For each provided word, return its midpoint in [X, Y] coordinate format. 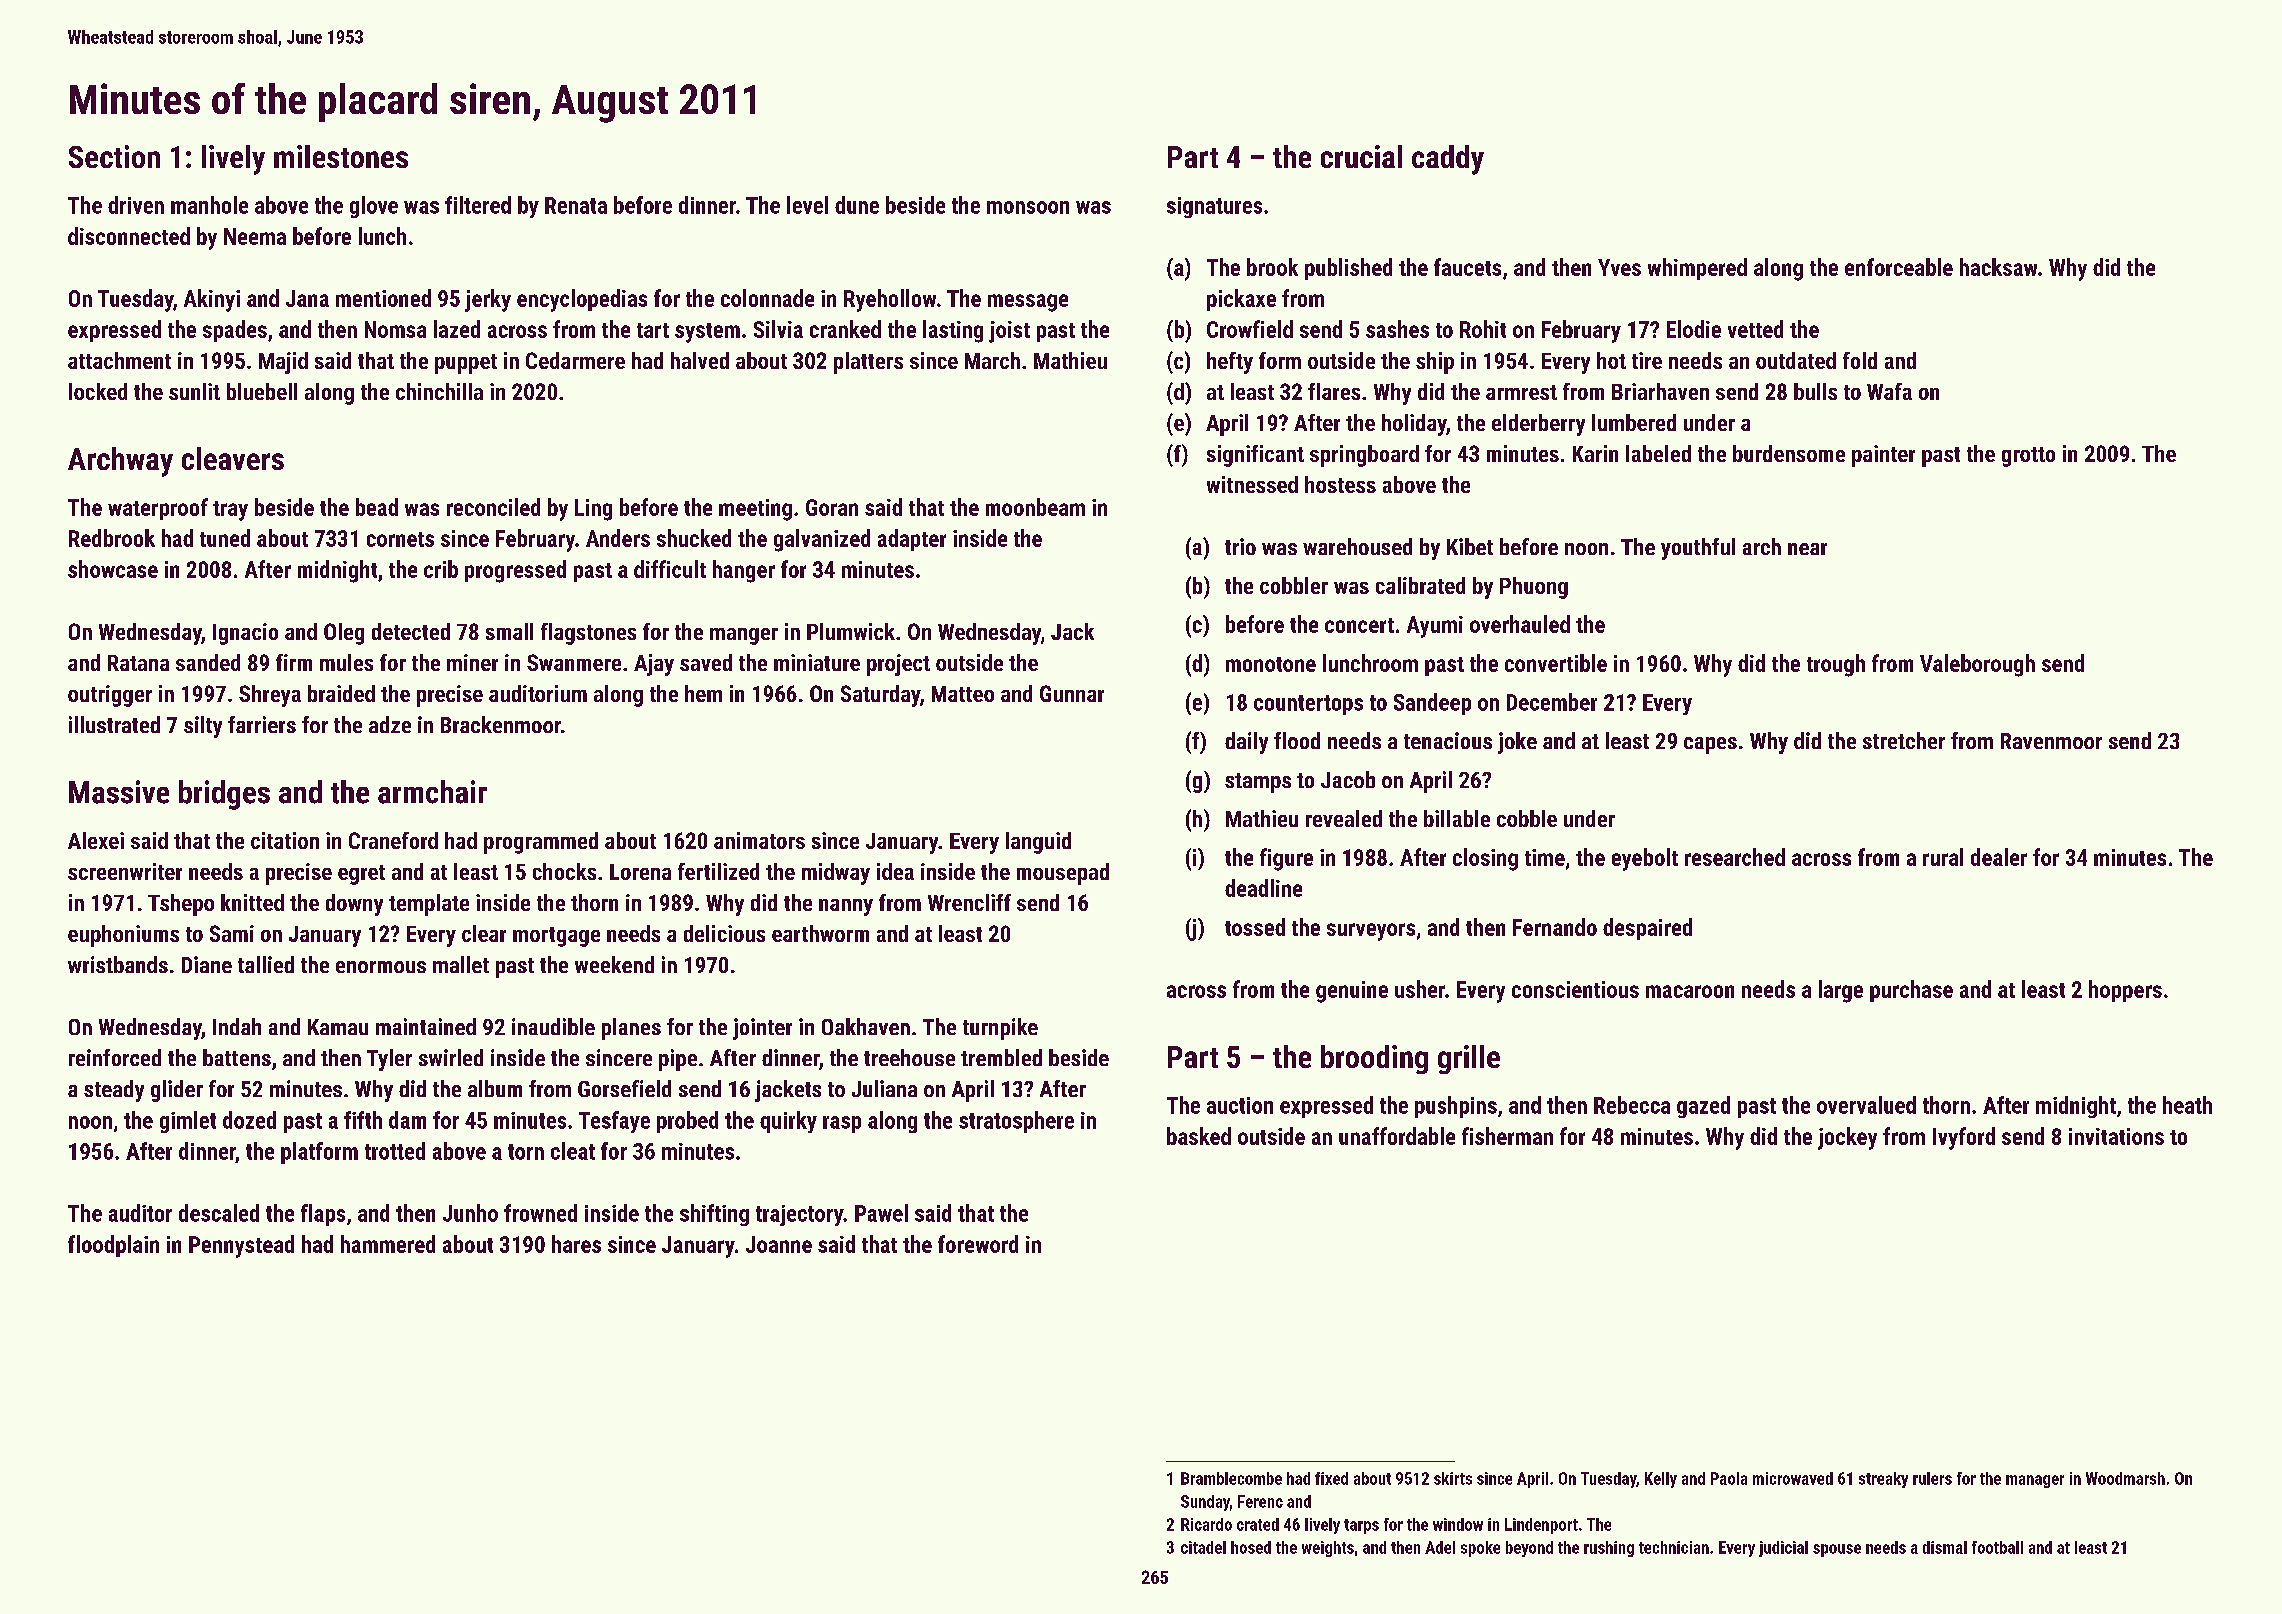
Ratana [138, 663]
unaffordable [1397, 1136]
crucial [1361, 156]
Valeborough [1977, 665]
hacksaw [1998, 267]
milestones [341, 156]
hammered [388, 1244]
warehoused [1357, 546]
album [495, 1088]
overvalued [1866, 1105]
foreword [978, 1244]
